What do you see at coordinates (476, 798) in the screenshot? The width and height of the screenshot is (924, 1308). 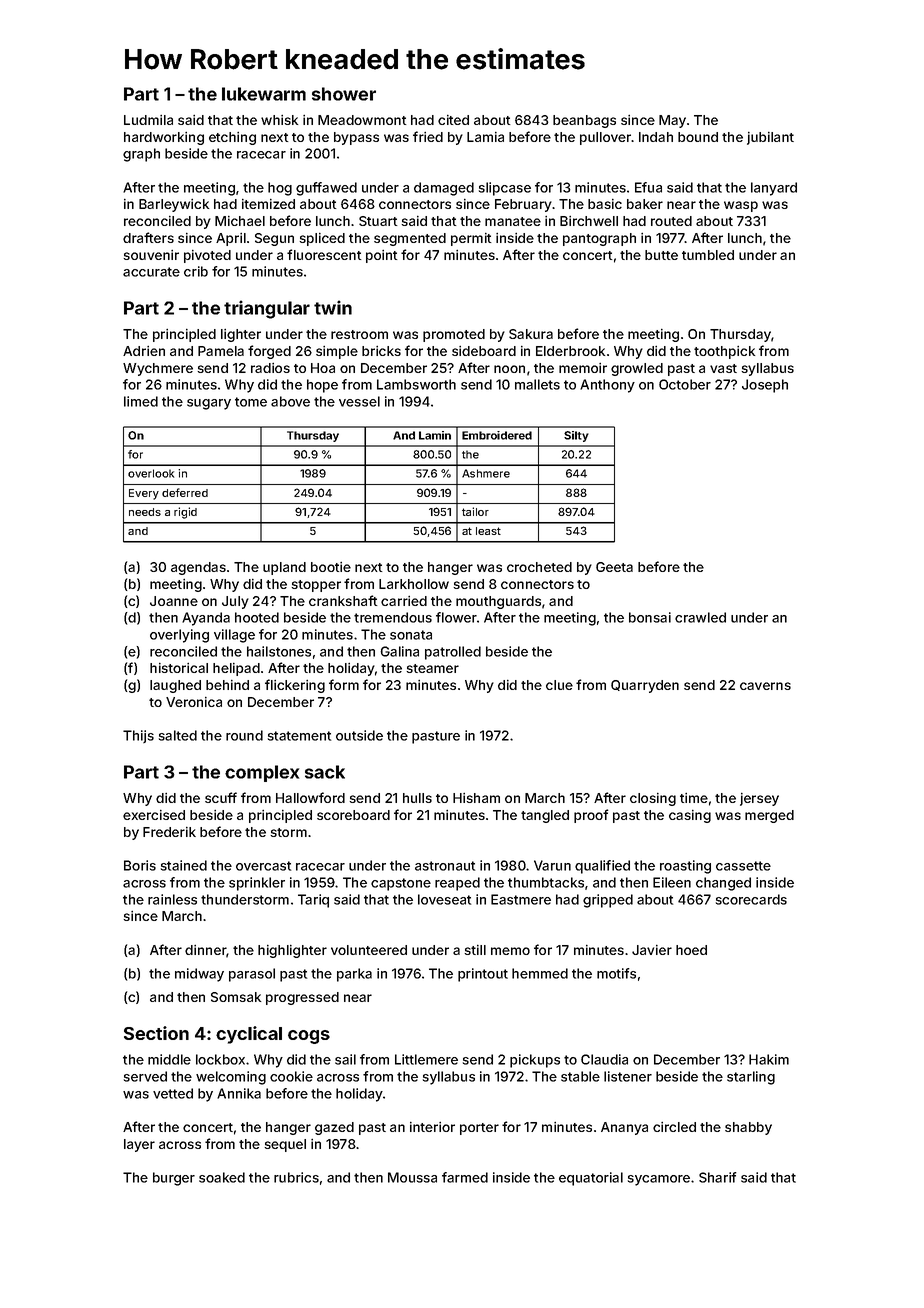 I see `Hisham` at bounding box center [476, 798].
